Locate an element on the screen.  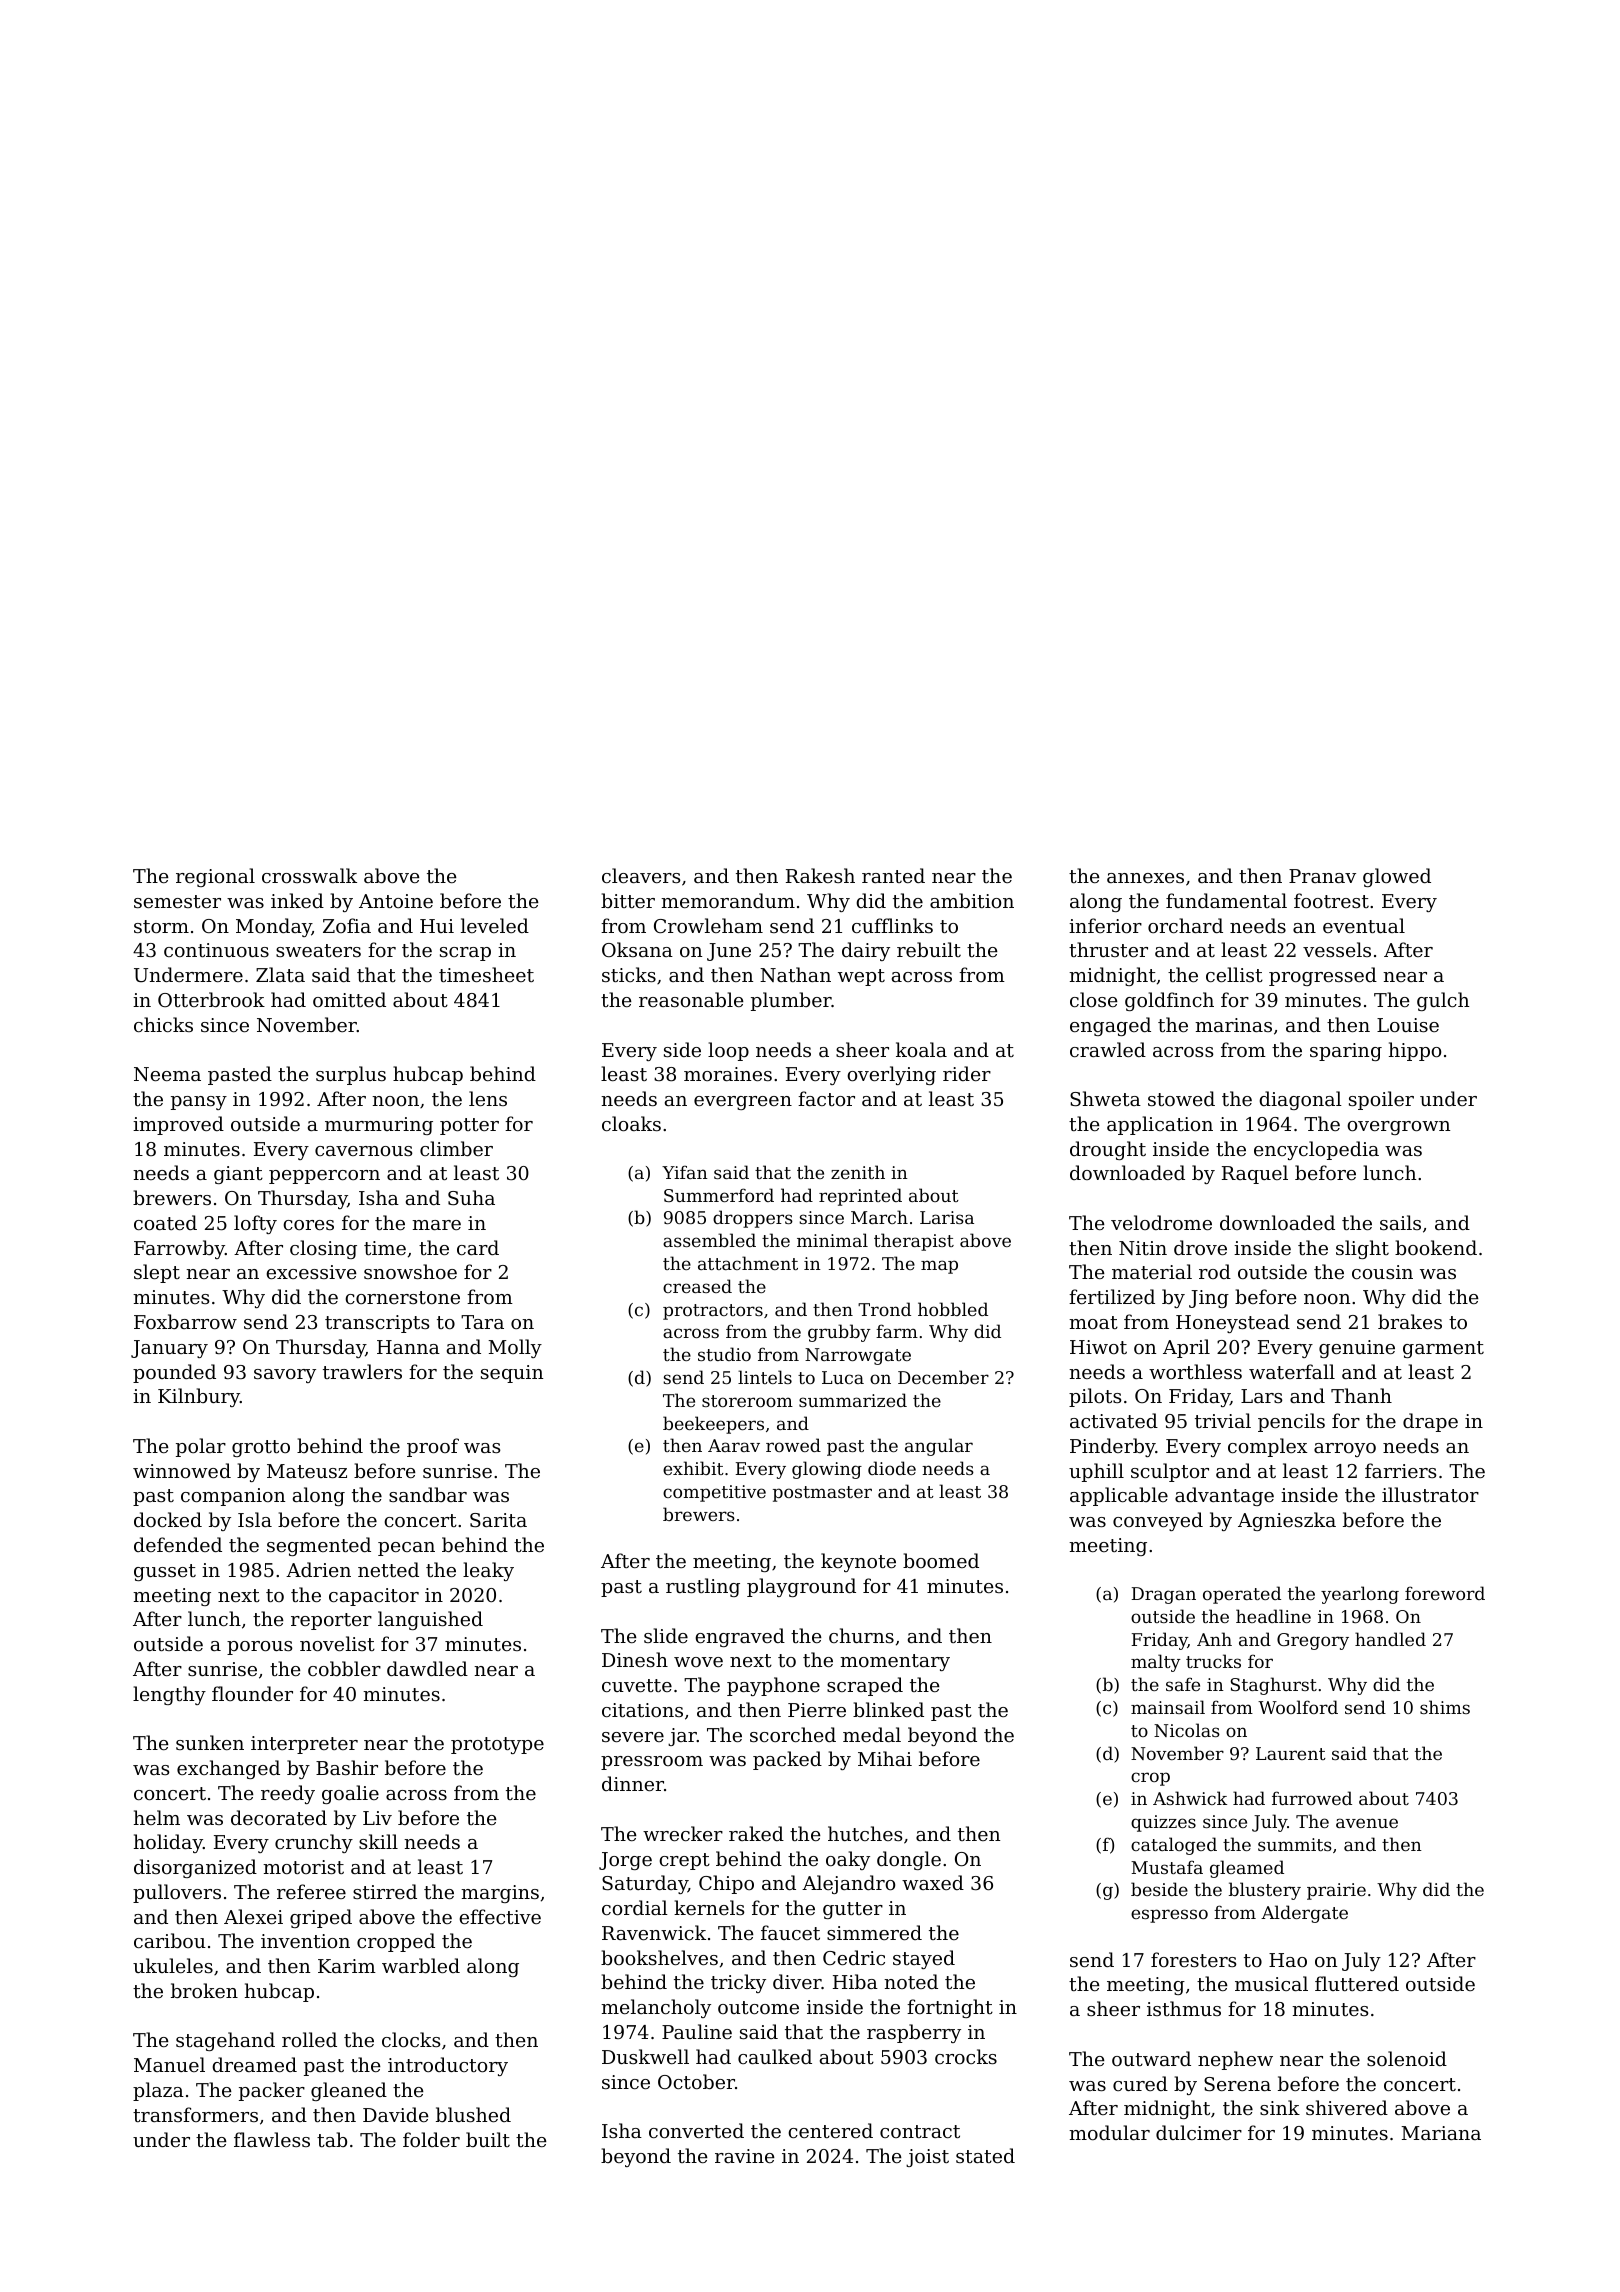
trucks is located at coordinates (1213, 1661).
